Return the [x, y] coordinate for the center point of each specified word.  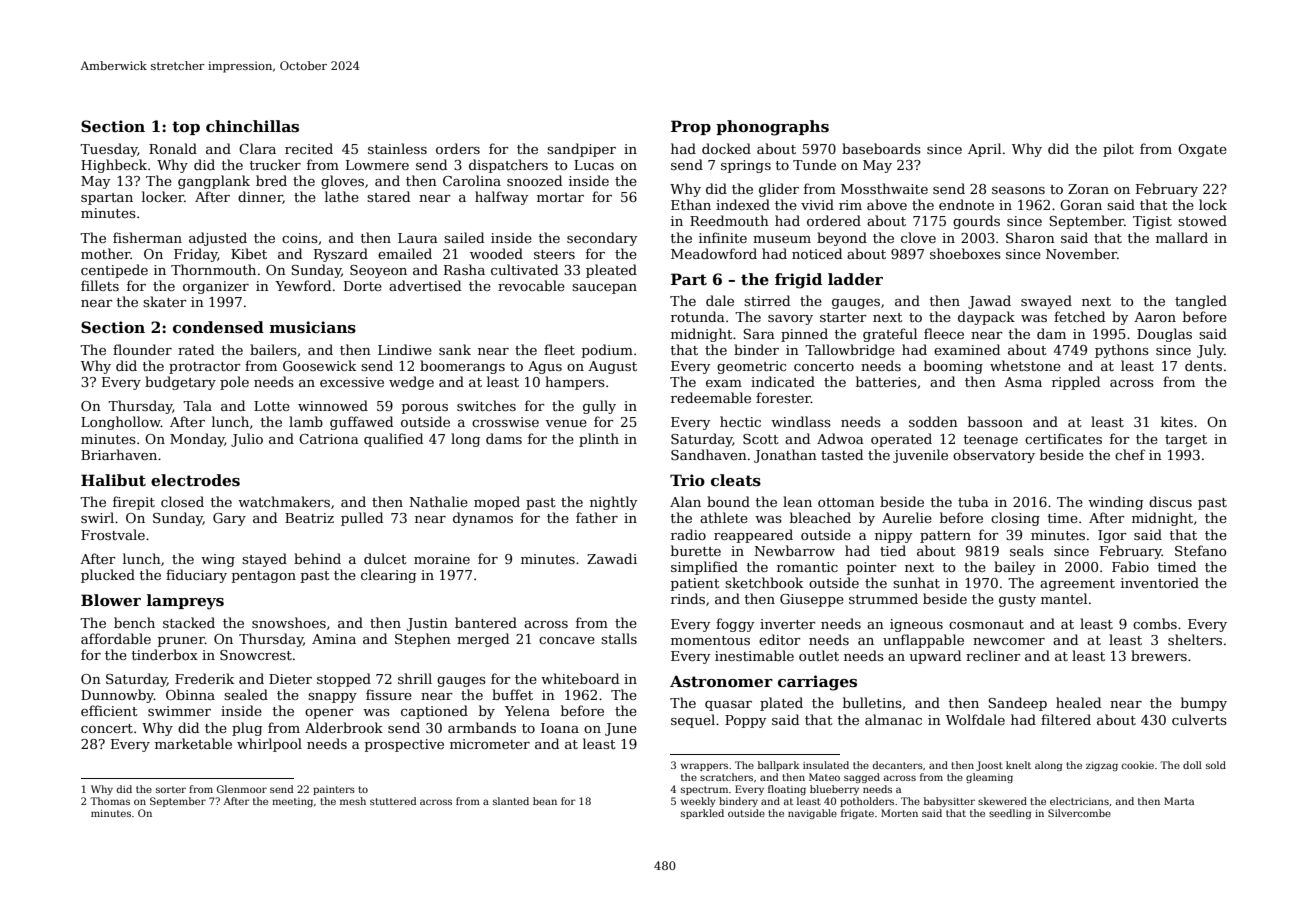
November [1081, 253]
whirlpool [269, 745]
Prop [691, 127]
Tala [197, 405]
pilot [1118, 150]
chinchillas [252, 126]
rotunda [698, 316]
